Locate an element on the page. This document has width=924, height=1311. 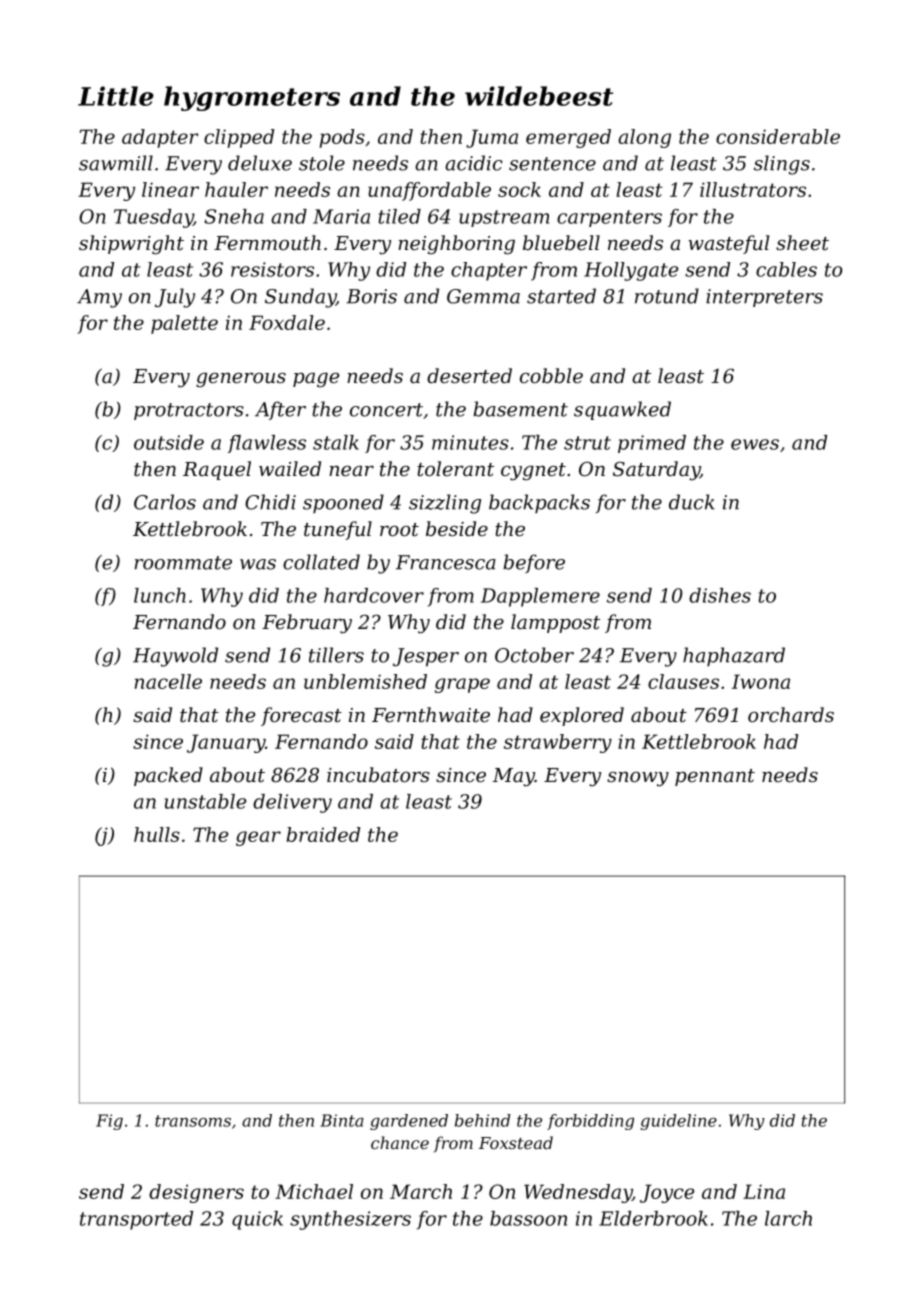
incubators is located at coordinates (378, 774).
